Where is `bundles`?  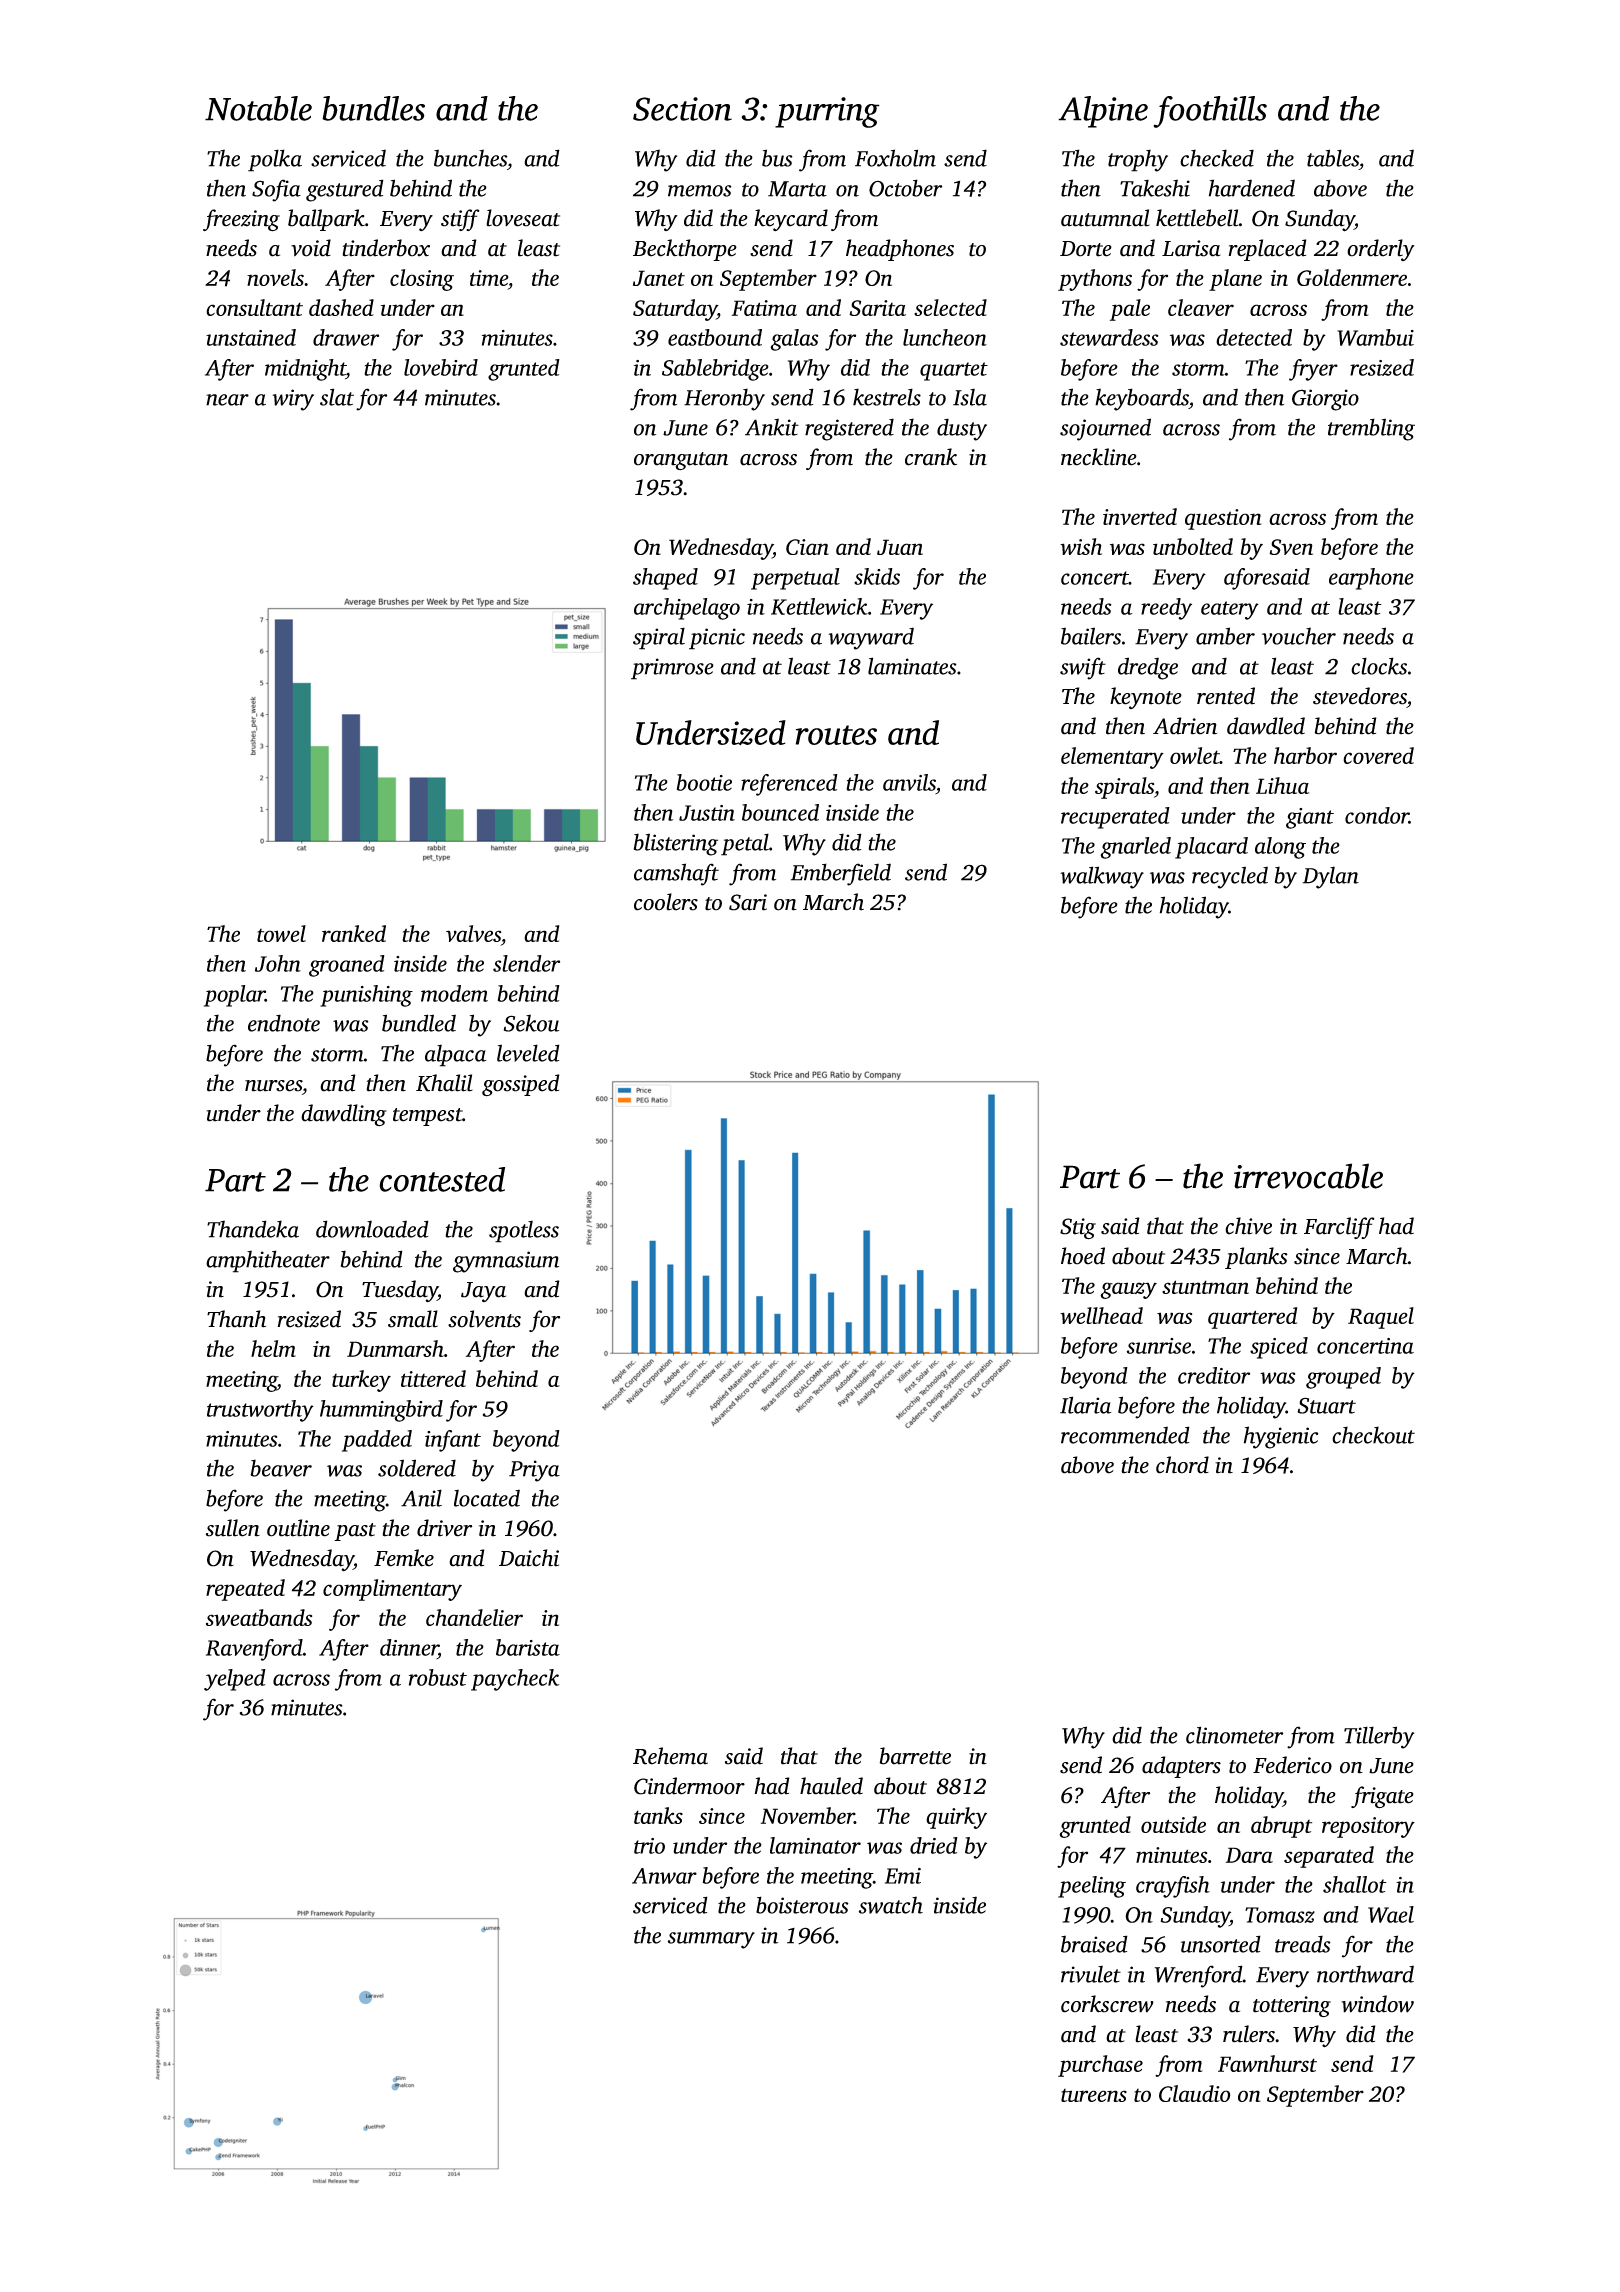 bundles is located at coordinates (373, 108).
